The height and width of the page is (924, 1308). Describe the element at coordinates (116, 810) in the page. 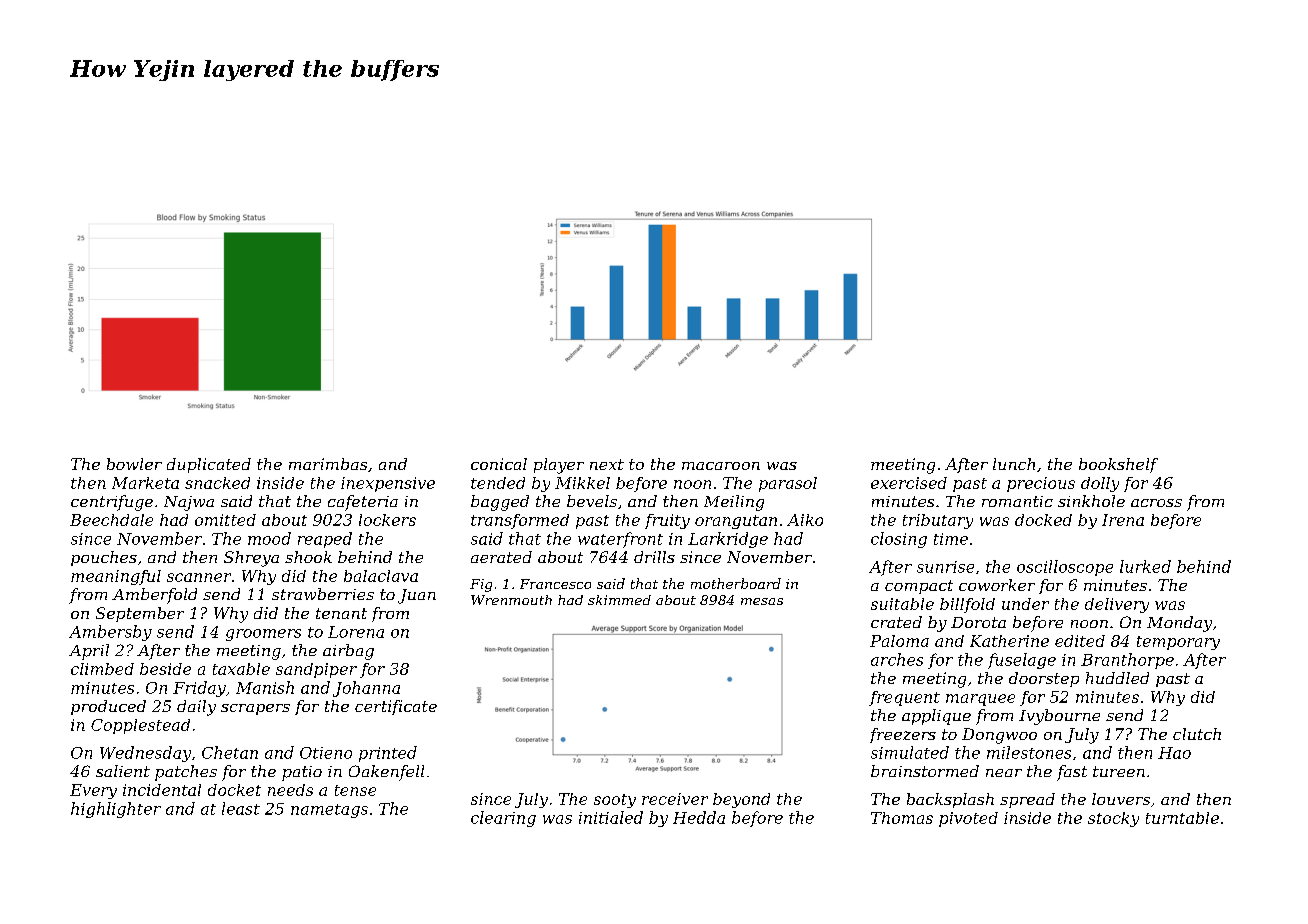

I see `highlighter` at that location.
